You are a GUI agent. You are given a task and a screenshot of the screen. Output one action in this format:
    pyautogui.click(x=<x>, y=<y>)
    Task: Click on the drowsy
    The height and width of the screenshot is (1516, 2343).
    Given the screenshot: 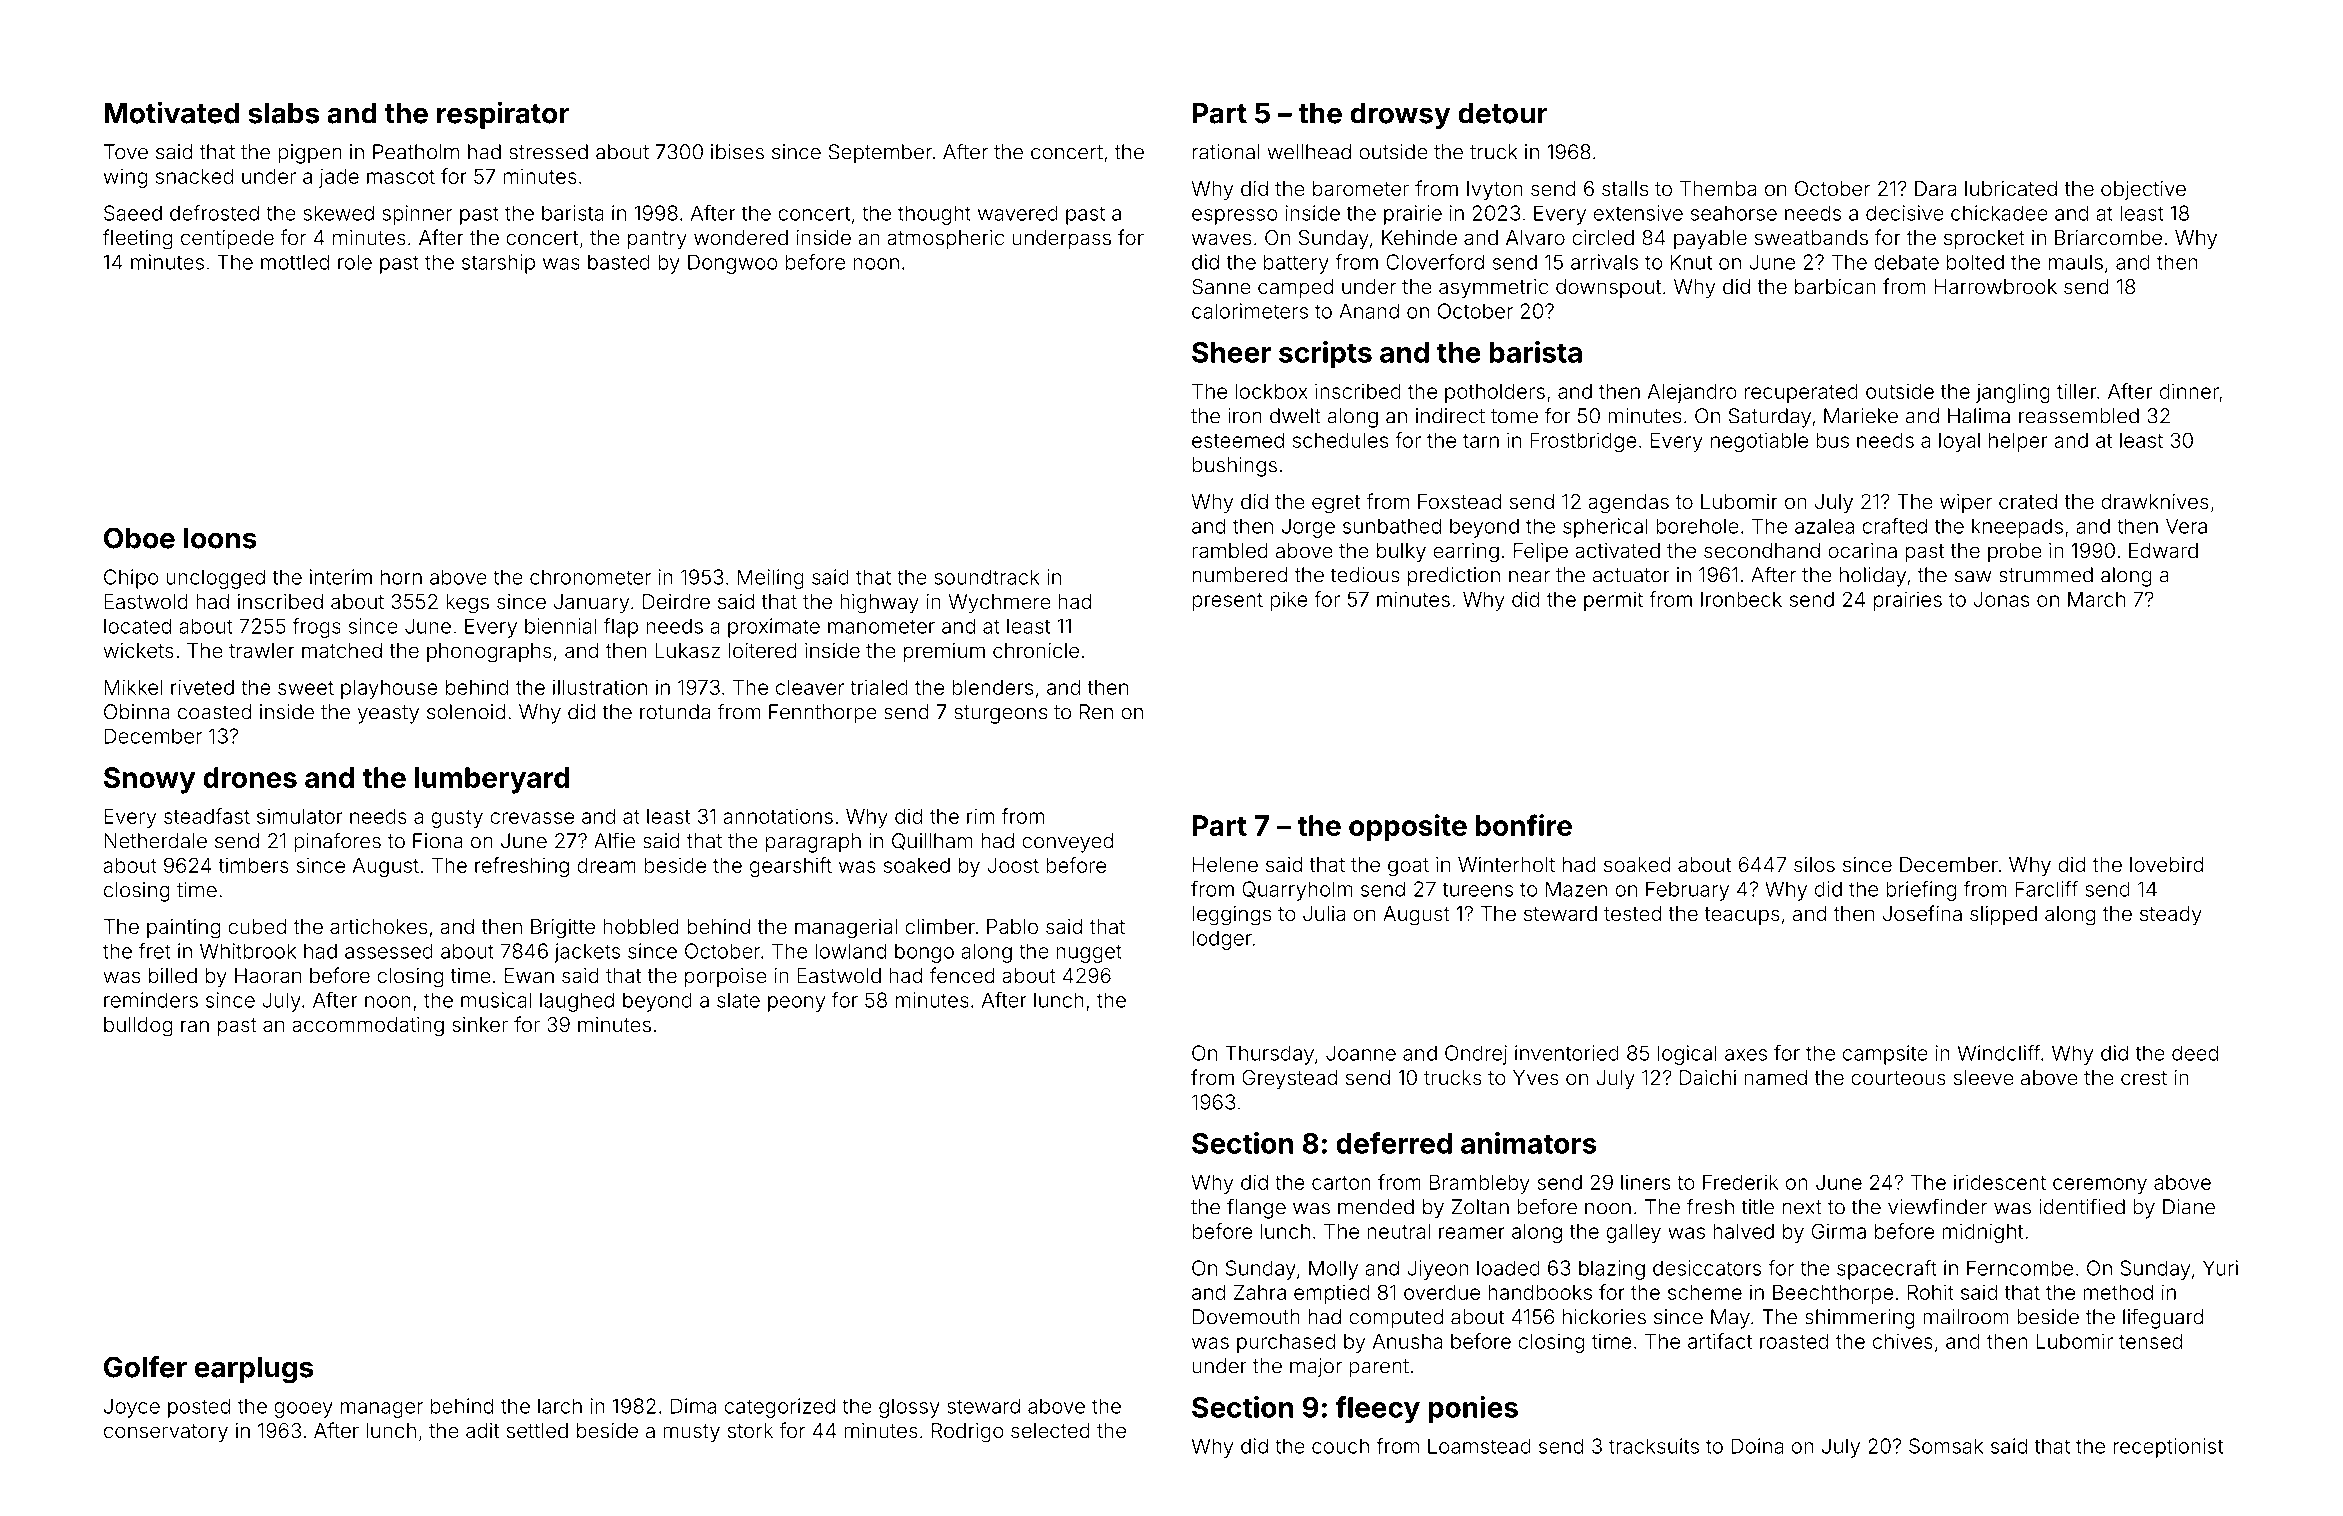 What is the action you would take?
    pyautogui.click(x=1400, y=116)
